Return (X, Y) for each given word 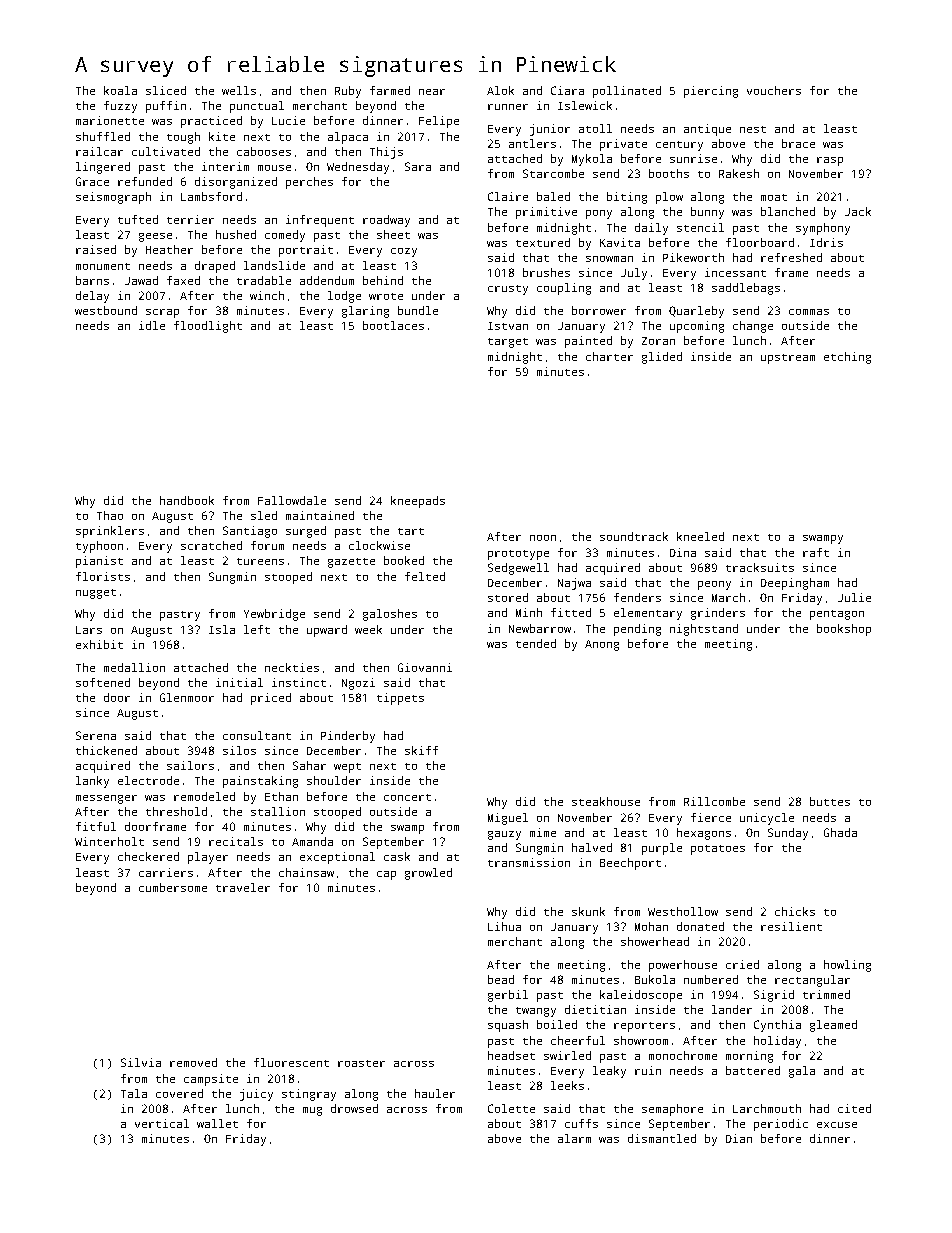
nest (753, 129)
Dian (739, 1138)
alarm (574, 1138)
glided (662, 358)
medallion (134, 667)
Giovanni (425, 667)
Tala (134, 1093)
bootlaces (393, 325)
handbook (187, 500)
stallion (278, 811)
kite (222, 136)
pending (637, 630)
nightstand (704, 630)
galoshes (390, 615)
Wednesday (358, 168)
